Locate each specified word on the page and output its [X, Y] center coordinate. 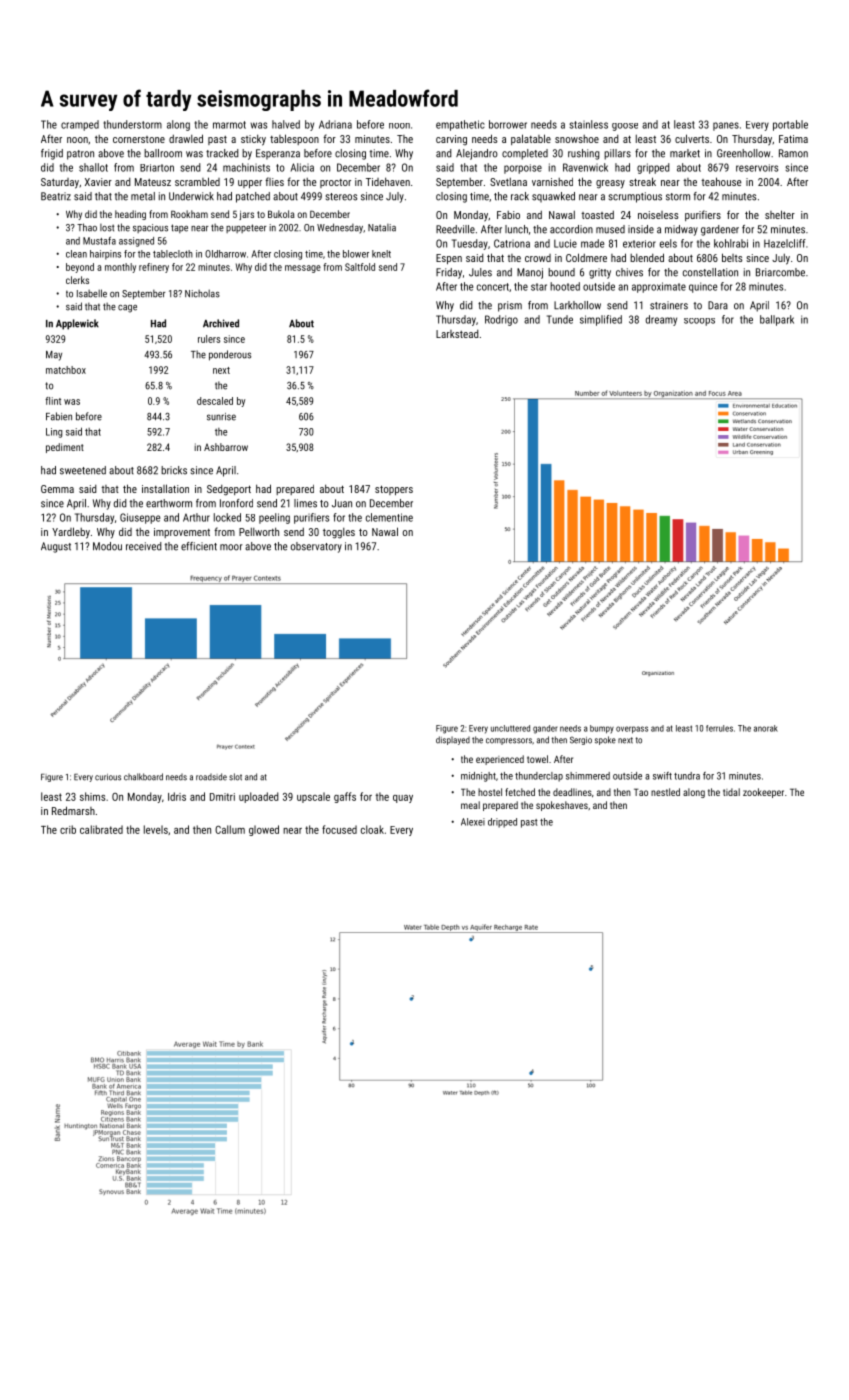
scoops [699, 322]
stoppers [394, 490]
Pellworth [259, 531]
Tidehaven [388, 181]
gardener [720, 230]
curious [108, 777]
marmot [229, 125]
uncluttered [510, 728]
